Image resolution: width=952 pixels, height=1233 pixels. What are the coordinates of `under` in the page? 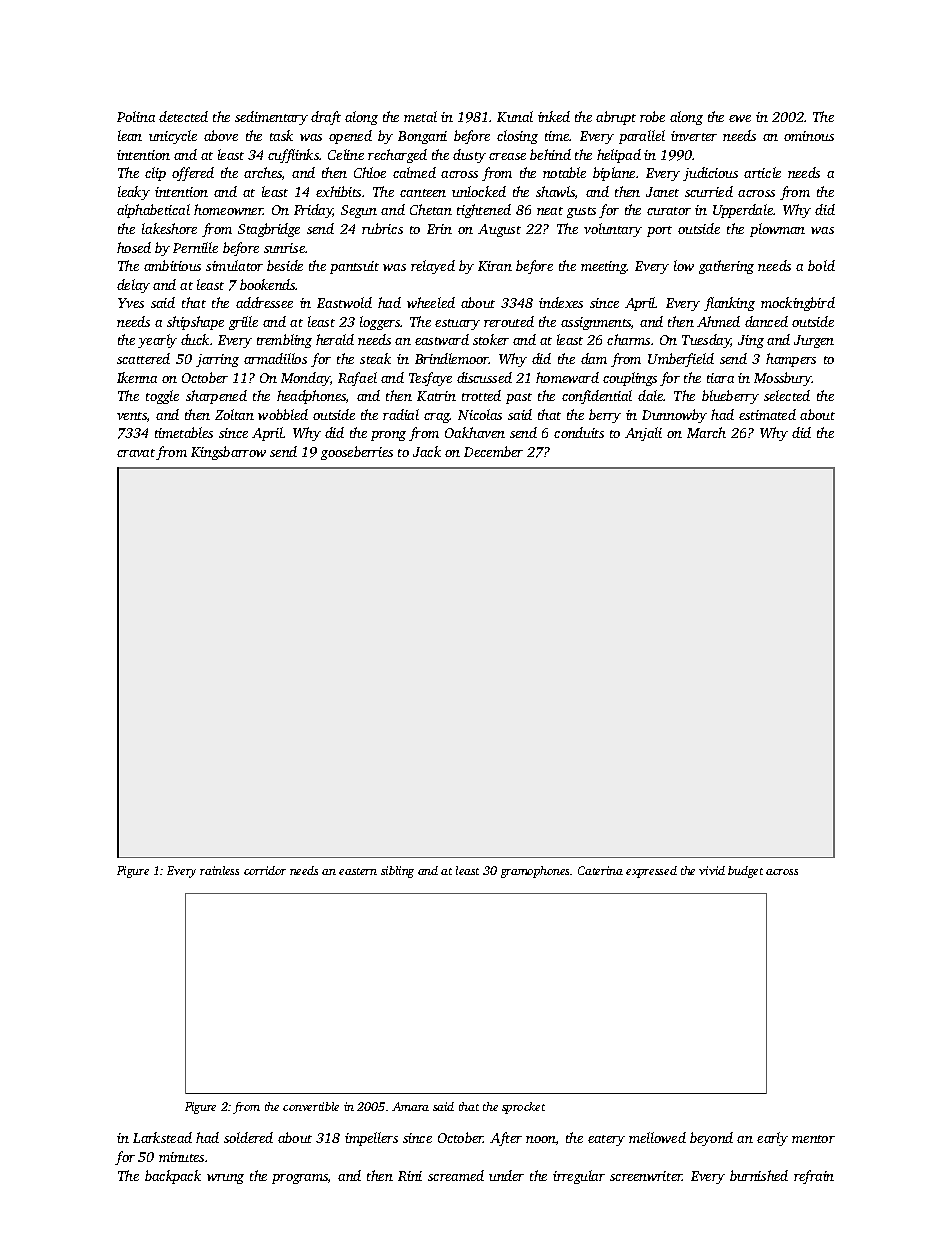 It's located at (506, 1175).
